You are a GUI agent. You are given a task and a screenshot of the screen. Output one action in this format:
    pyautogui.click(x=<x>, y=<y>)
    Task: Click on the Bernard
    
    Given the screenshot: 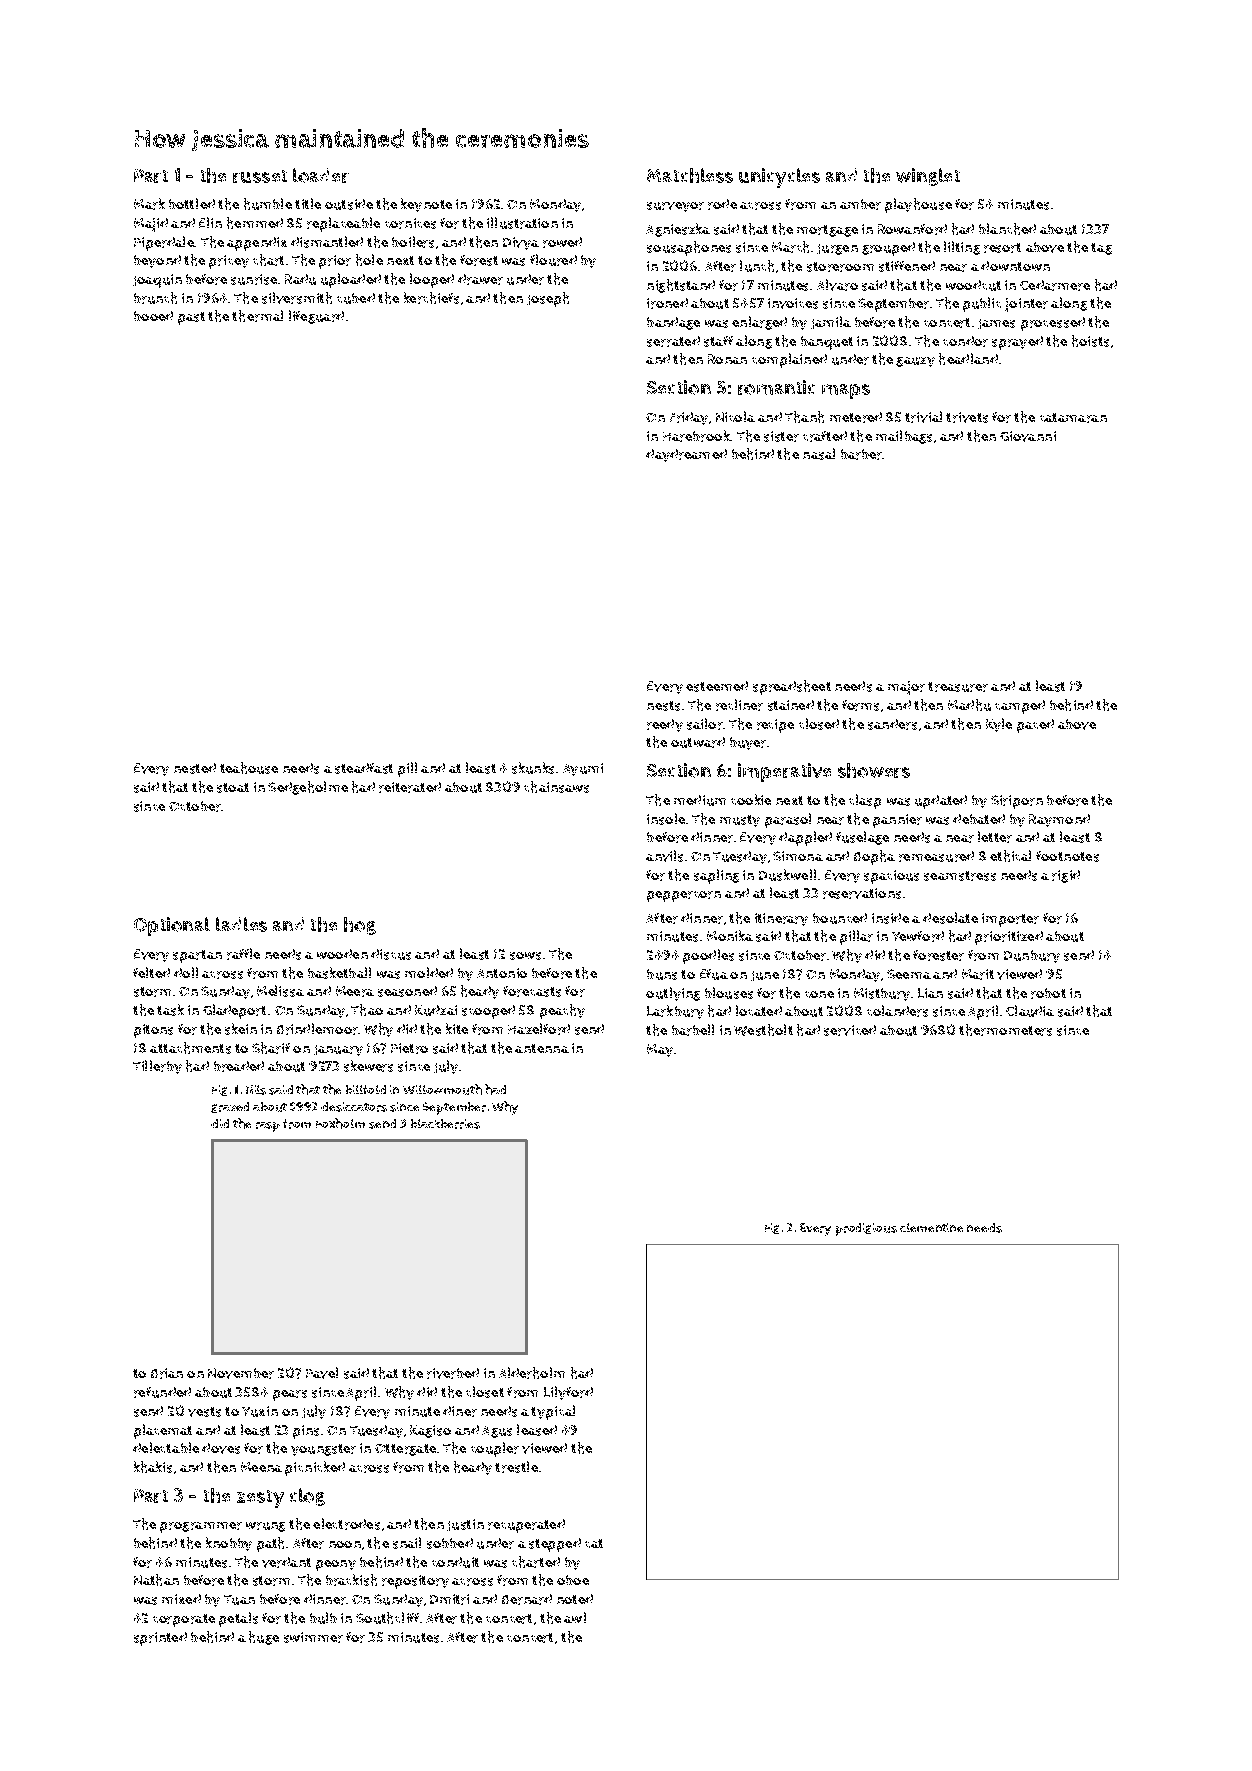 What is the action you would take?
    pyautogui.click(x=527, y=1599)
